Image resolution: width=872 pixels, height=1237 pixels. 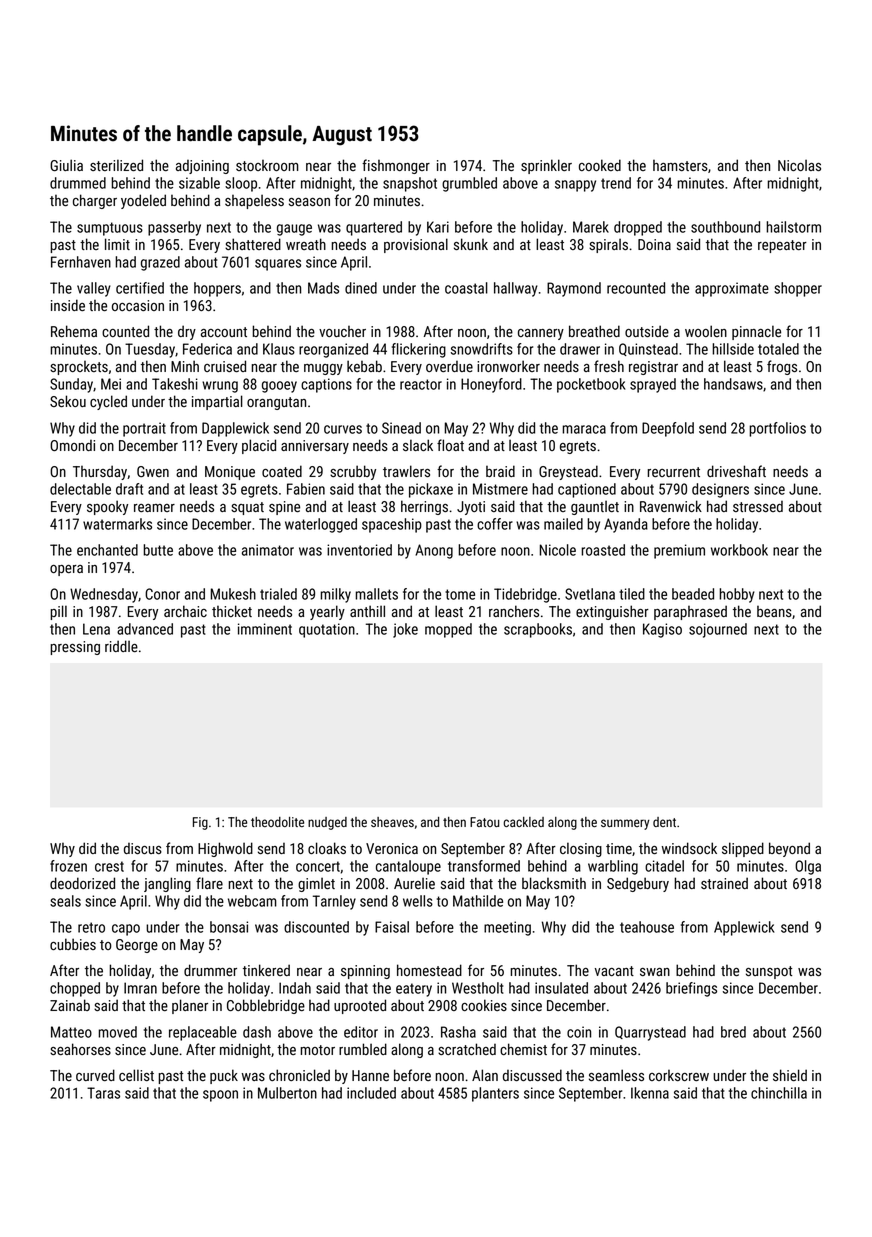 What do you see at coordinates (600, 165) in the screenshot?
I see `cooked` at bounding box center [600, 165].
